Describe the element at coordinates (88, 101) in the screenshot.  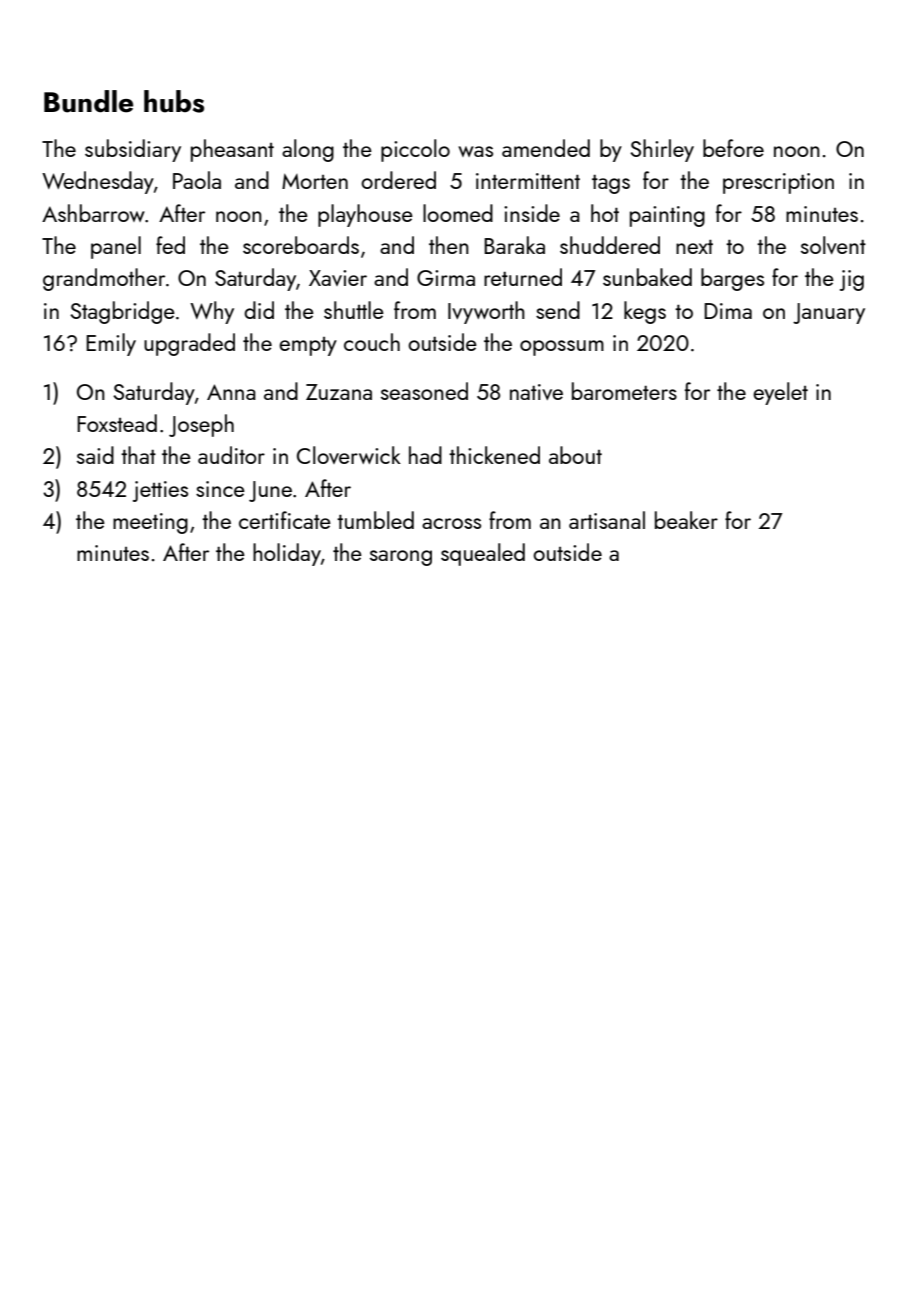
I see `Bundle` at that location.
